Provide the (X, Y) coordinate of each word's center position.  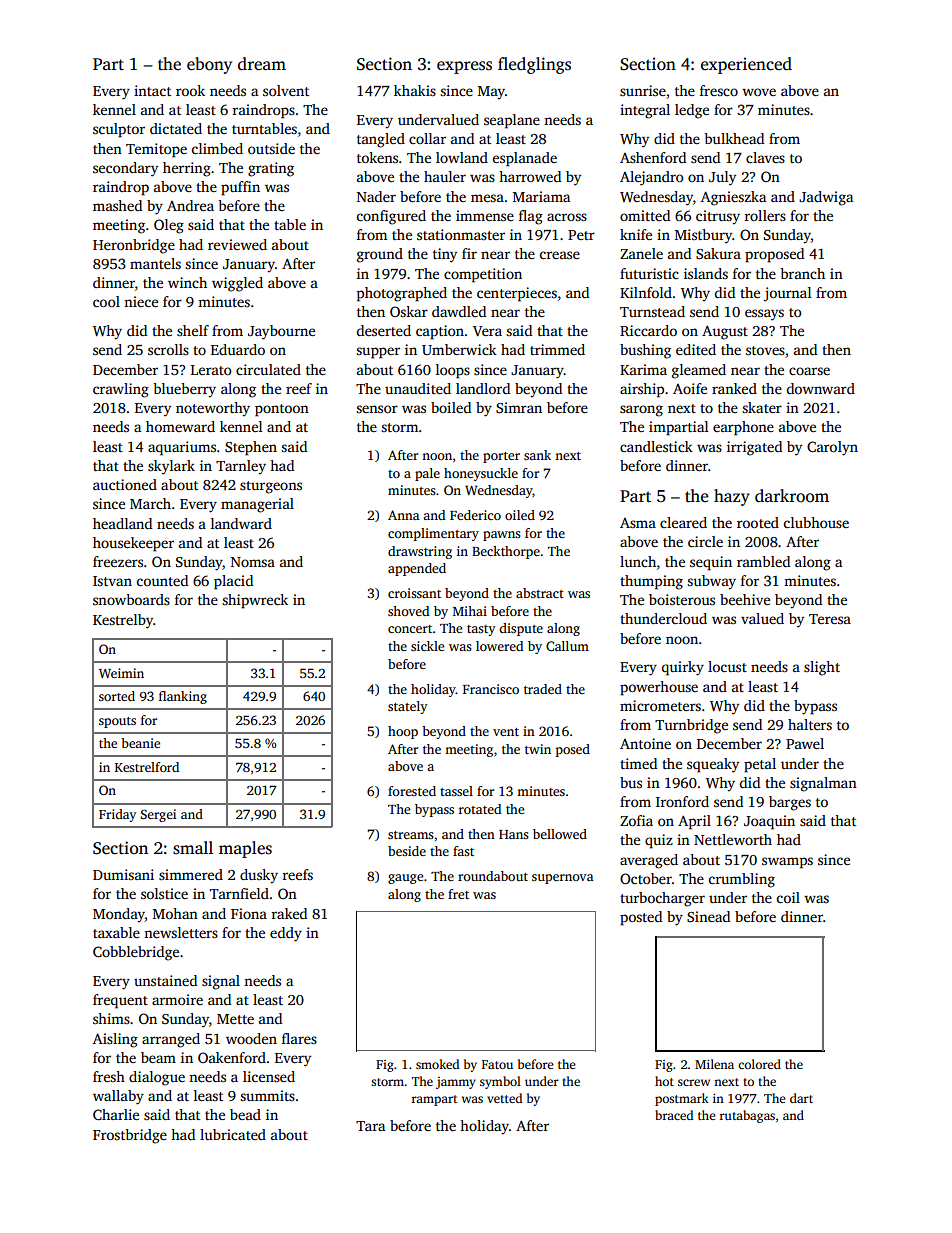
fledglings (534, 65)
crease (560, 255)
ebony (209, 65)
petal (760, 765)
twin (538, 749)
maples (245, 849)
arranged (171, 1040)
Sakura (718, 253)
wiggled (237, 284)
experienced (746, 65)
